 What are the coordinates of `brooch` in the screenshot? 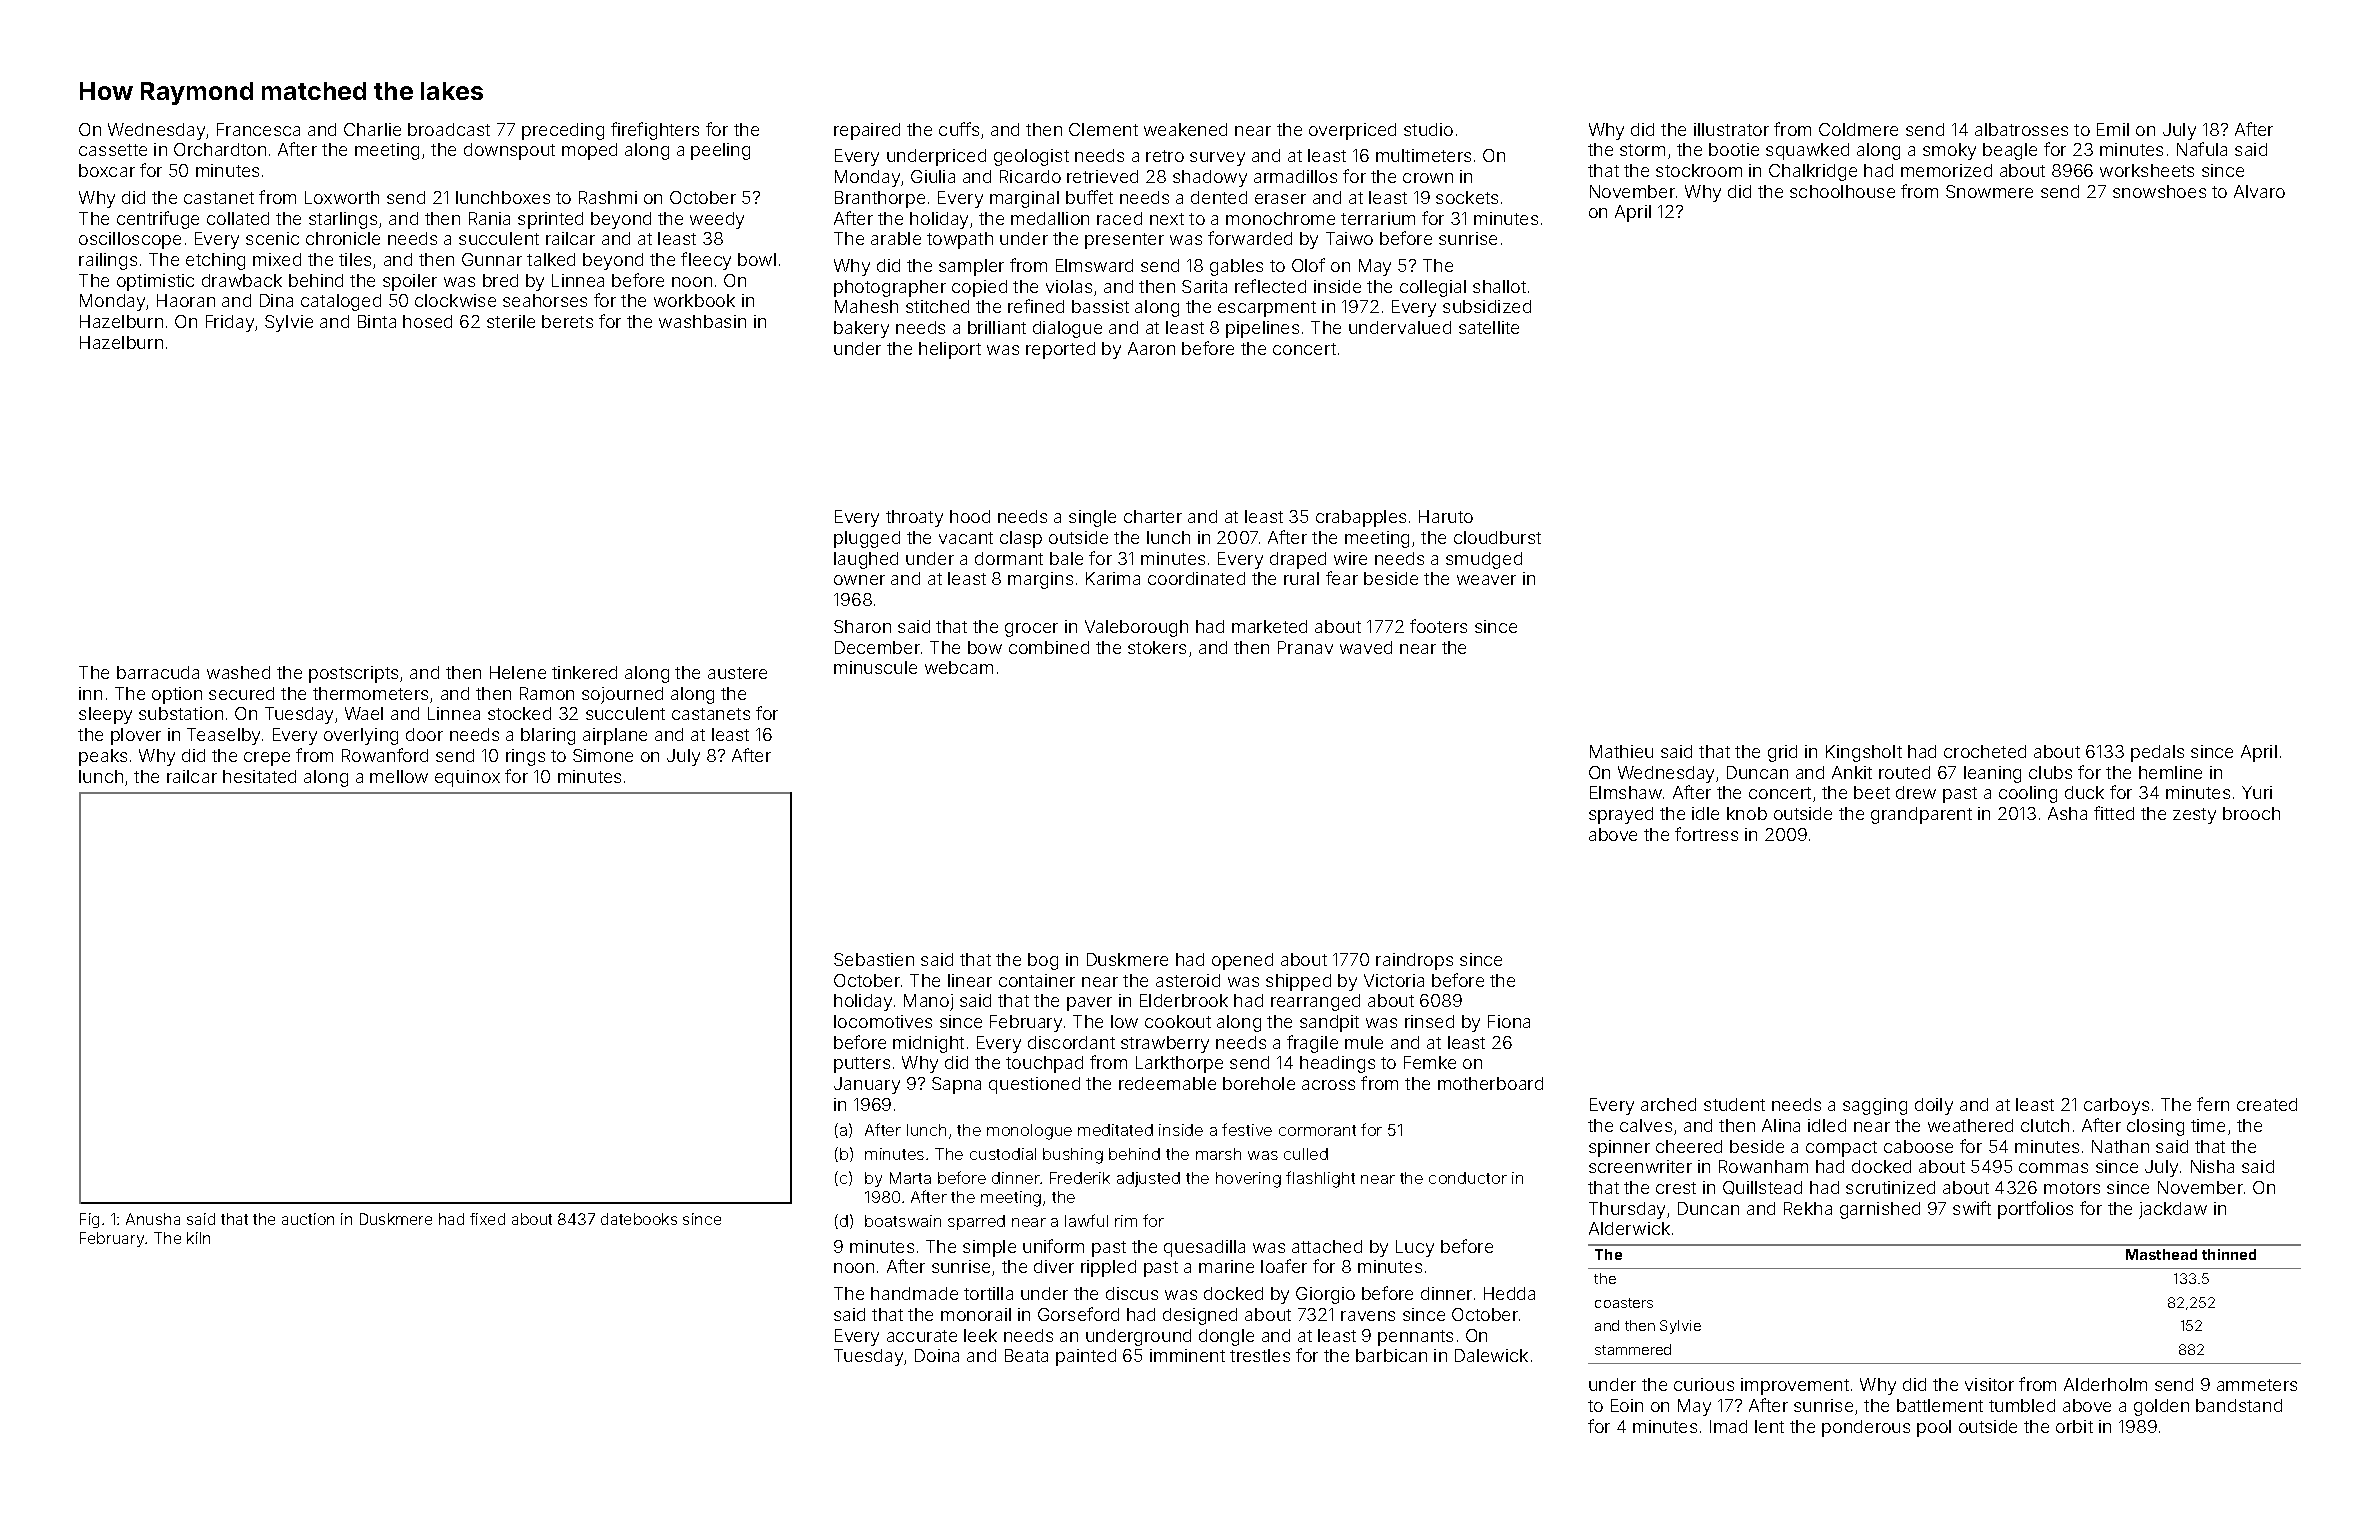 It's located at (2251, 813).
